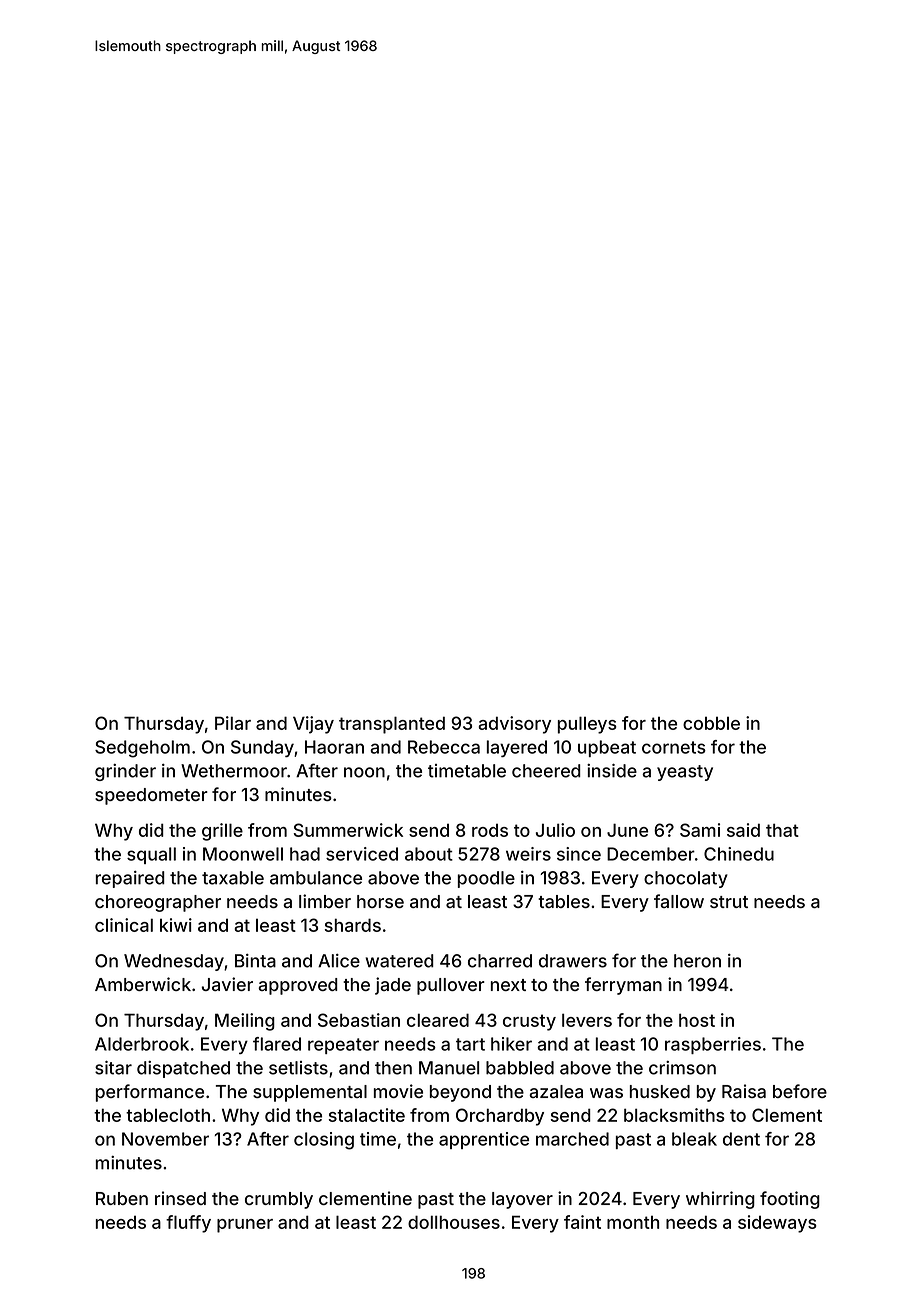  I want to click on transplanted, so click(392, 725).
